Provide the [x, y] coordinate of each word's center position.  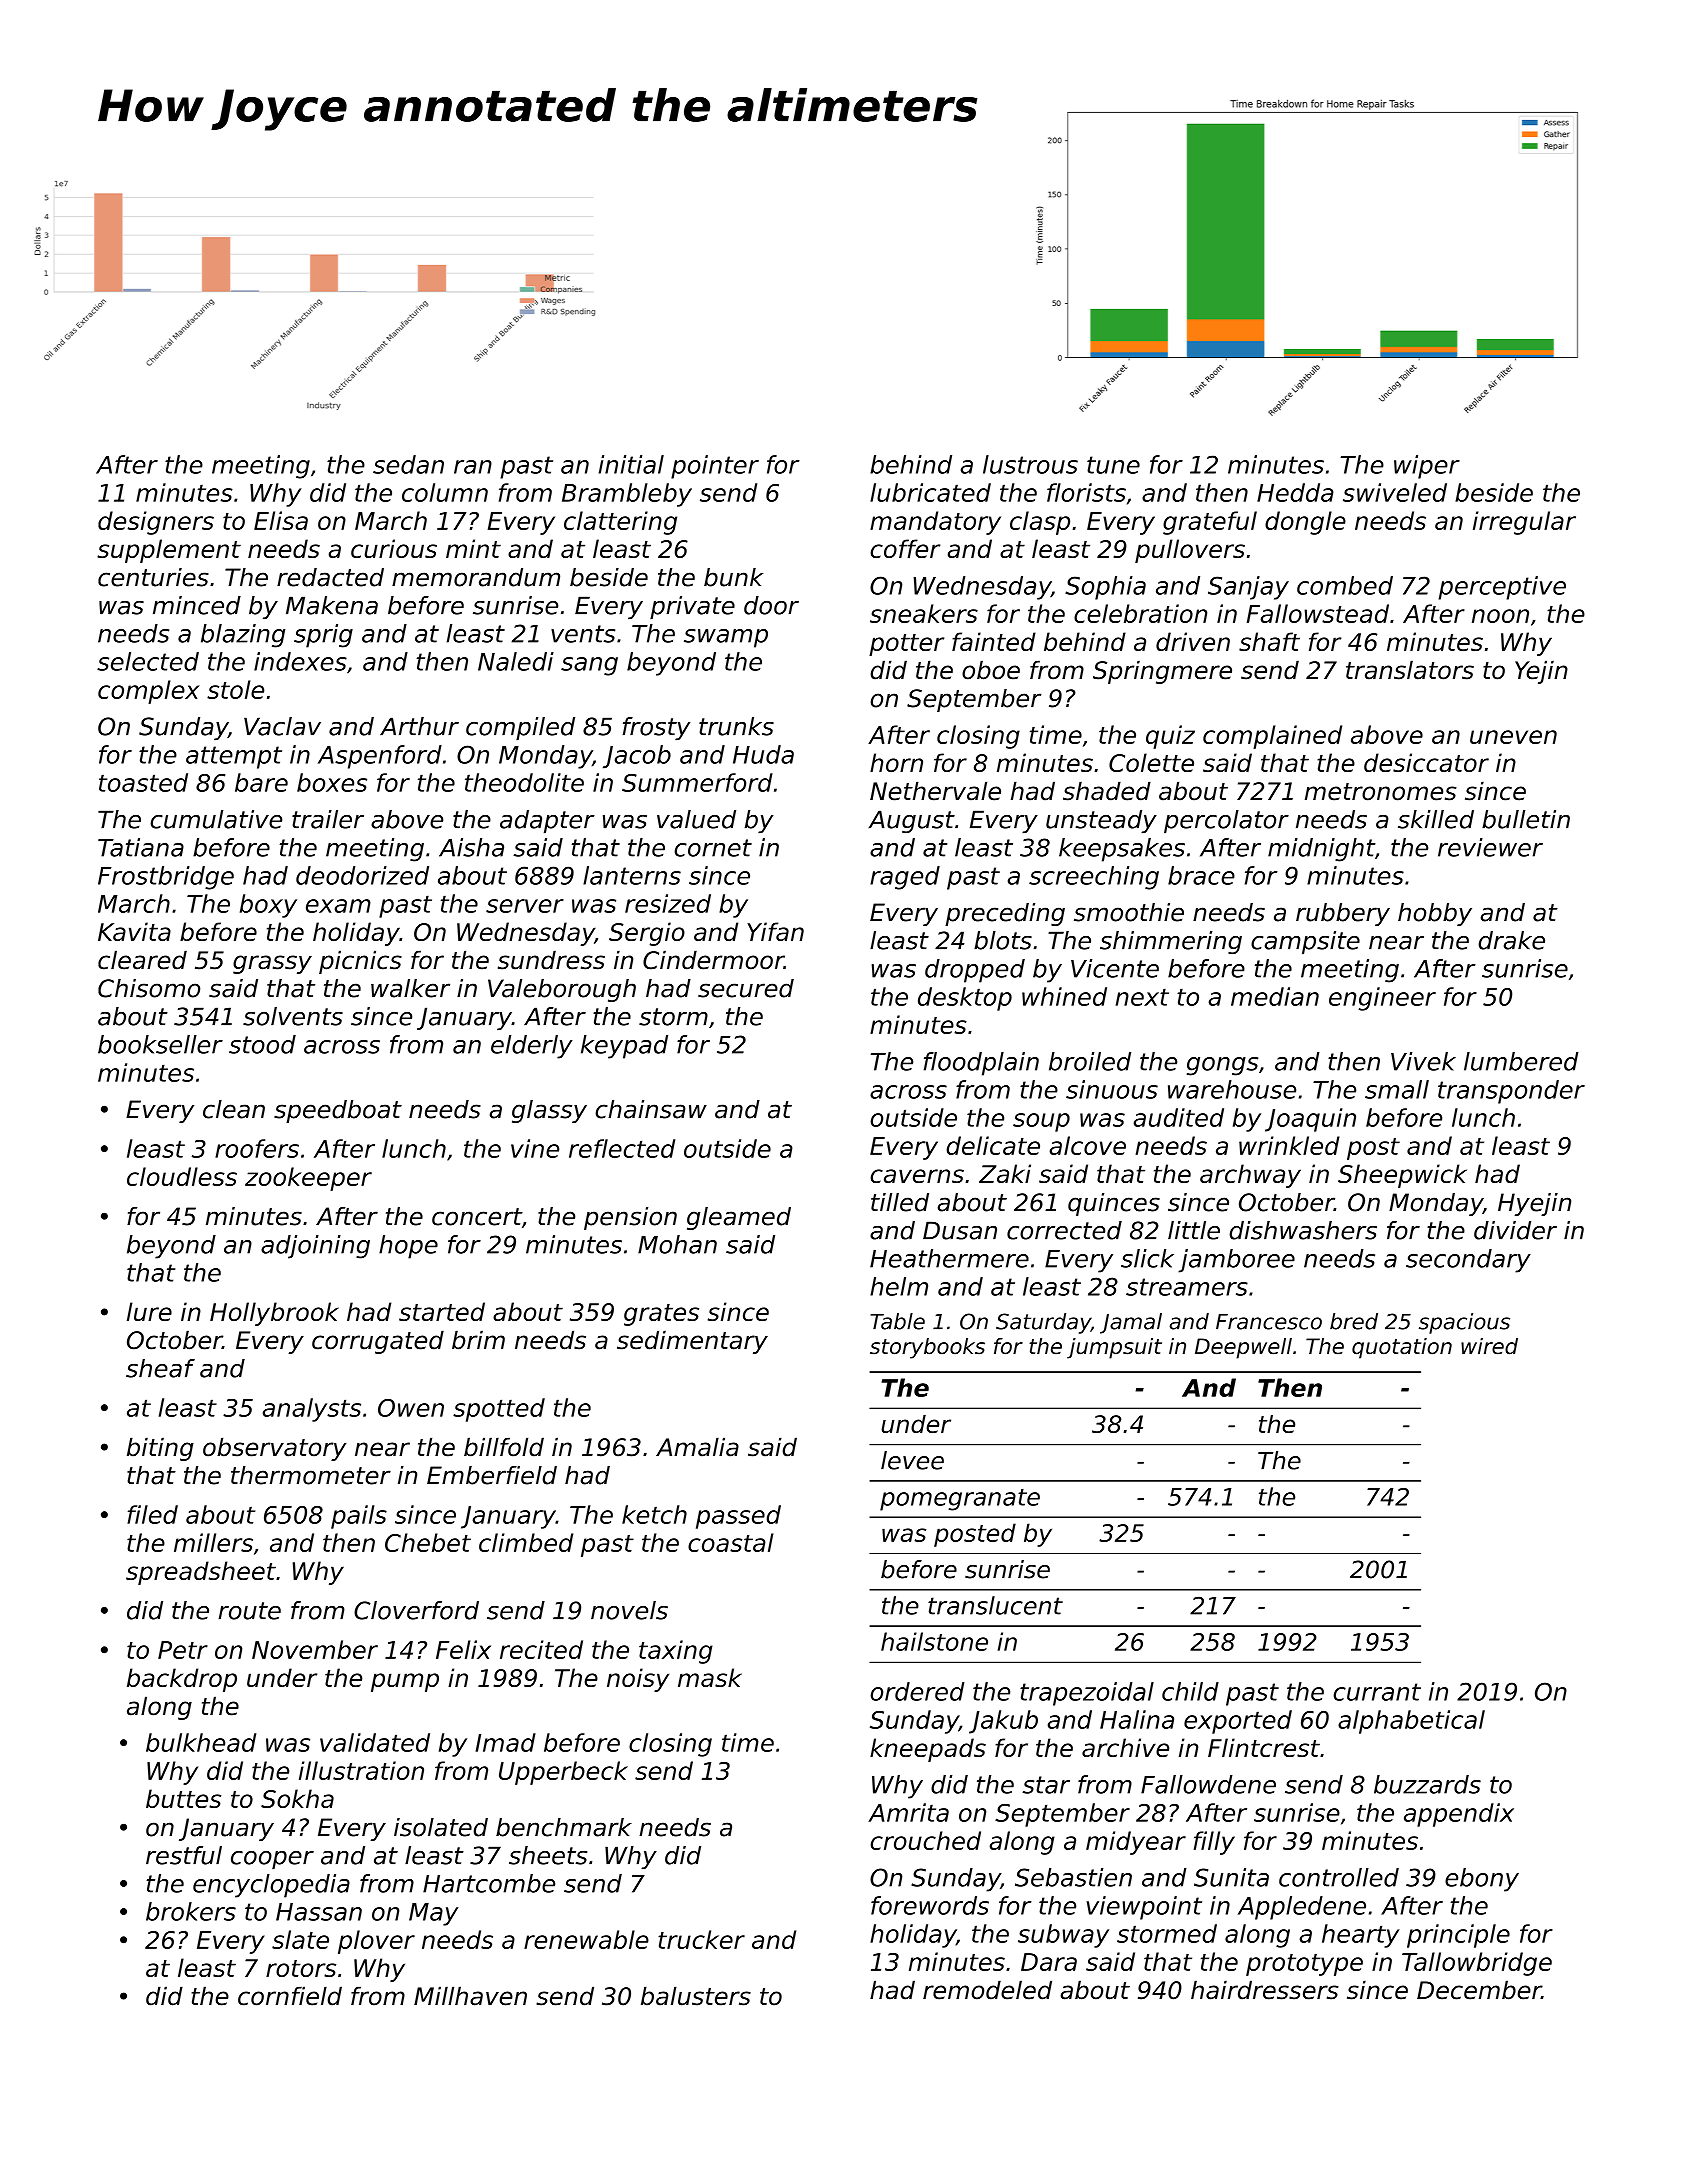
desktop [965, 999]
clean [234, 1109]
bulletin [1526, 819]
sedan [408, 464]
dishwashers [1303, 1230]
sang [589, 666]
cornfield [290, 1996]
